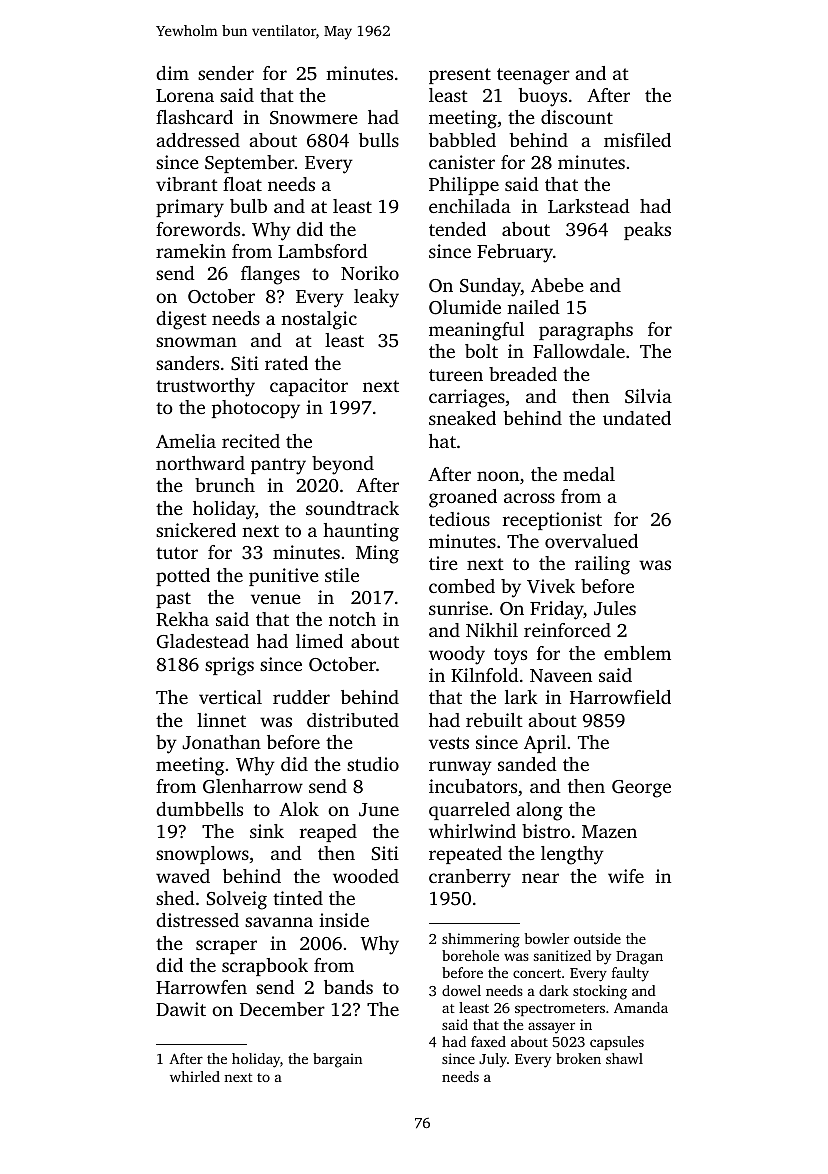 This screenshot has width=828, height=1174. Describe the element at coordinates (195, 1076) in the screenshot. I see `whirled` at that location.
